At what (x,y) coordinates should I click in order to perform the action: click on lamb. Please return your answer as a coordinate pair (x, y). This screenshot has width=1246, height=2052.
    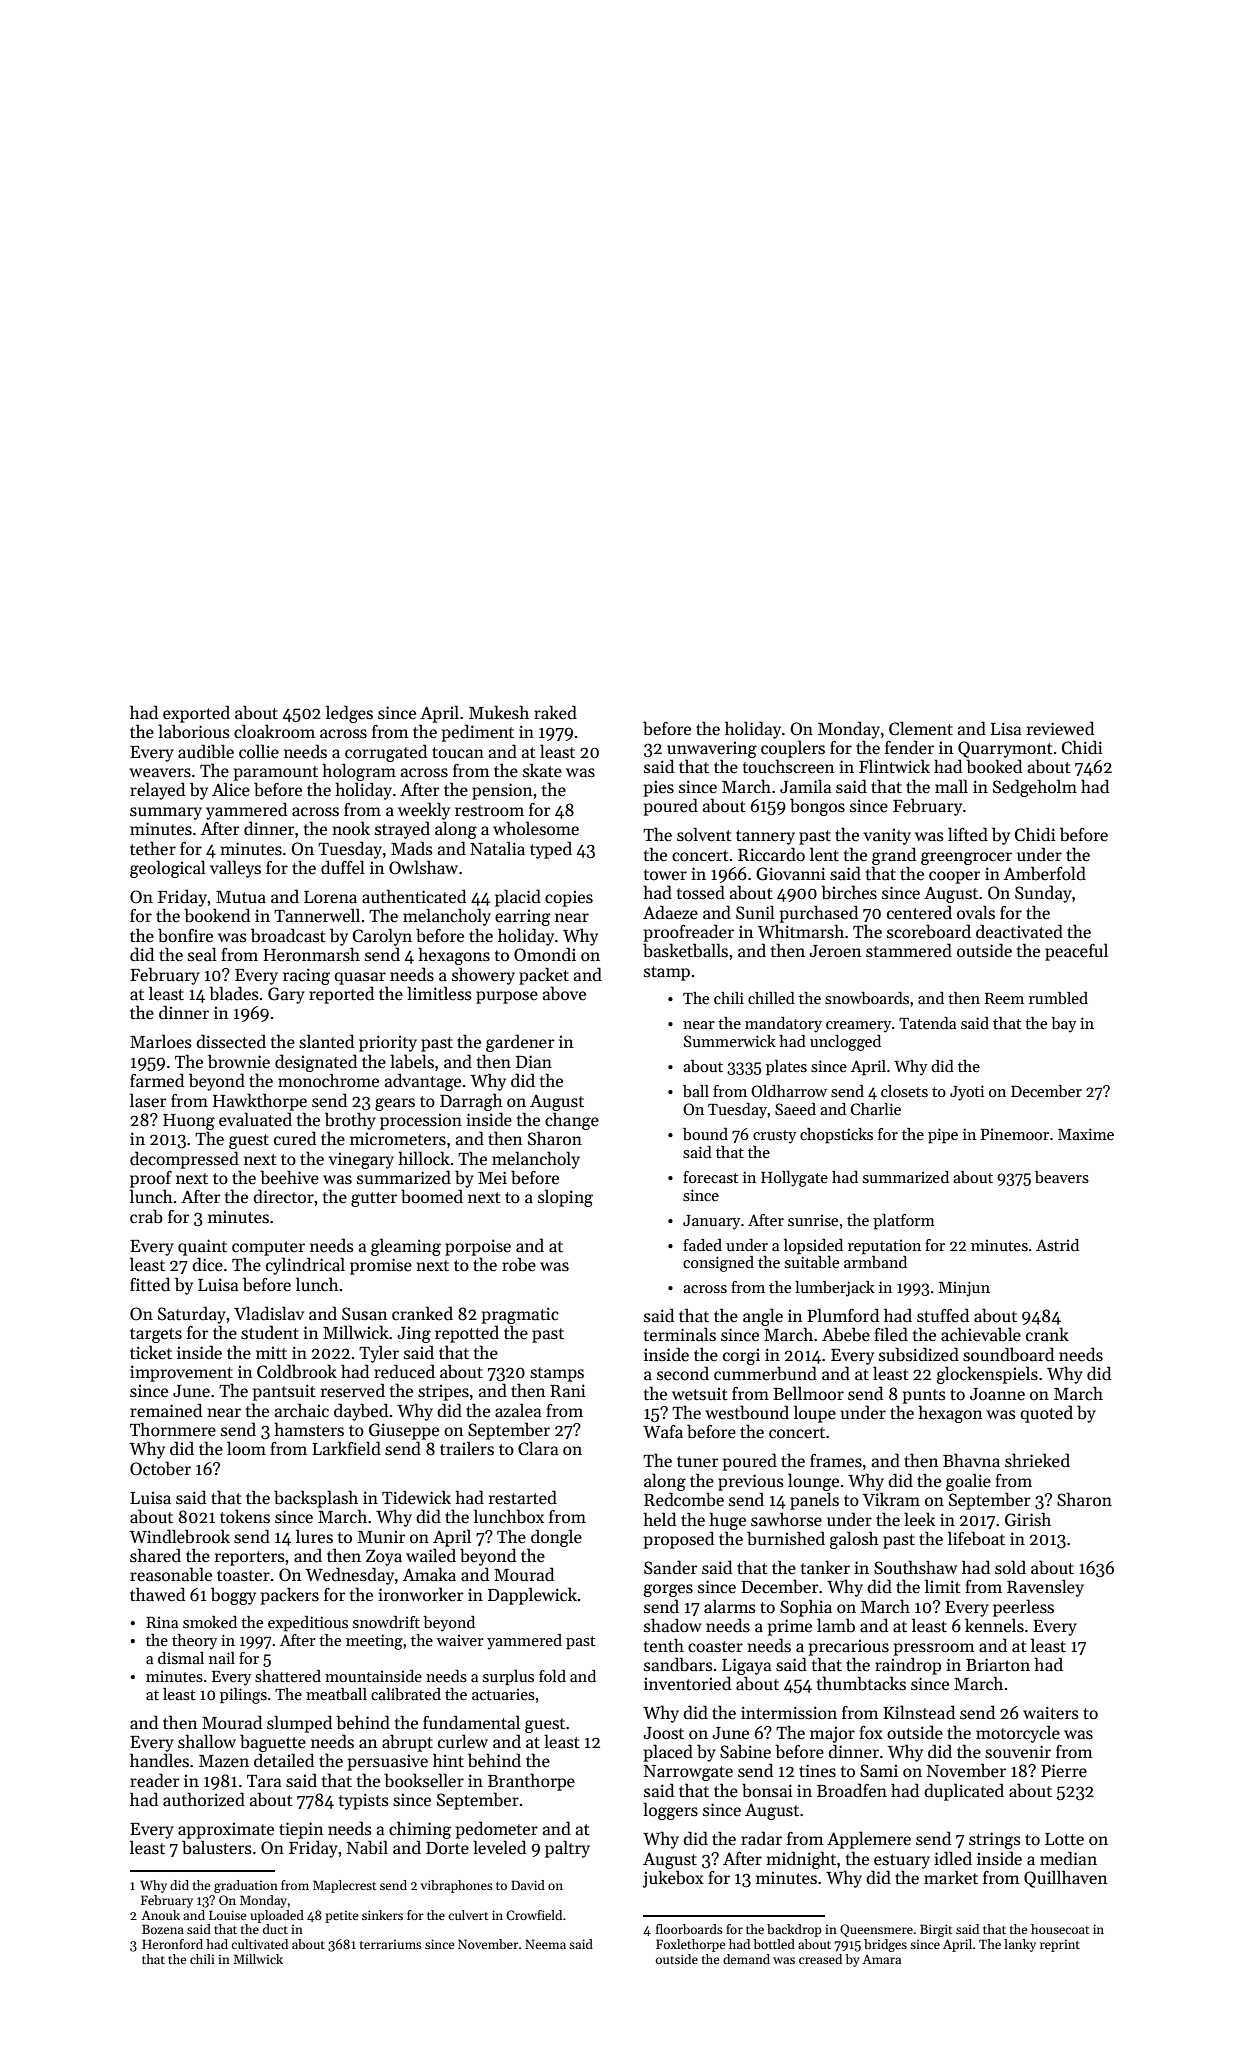
    Looking at the image, I should click on (836, 1625).
